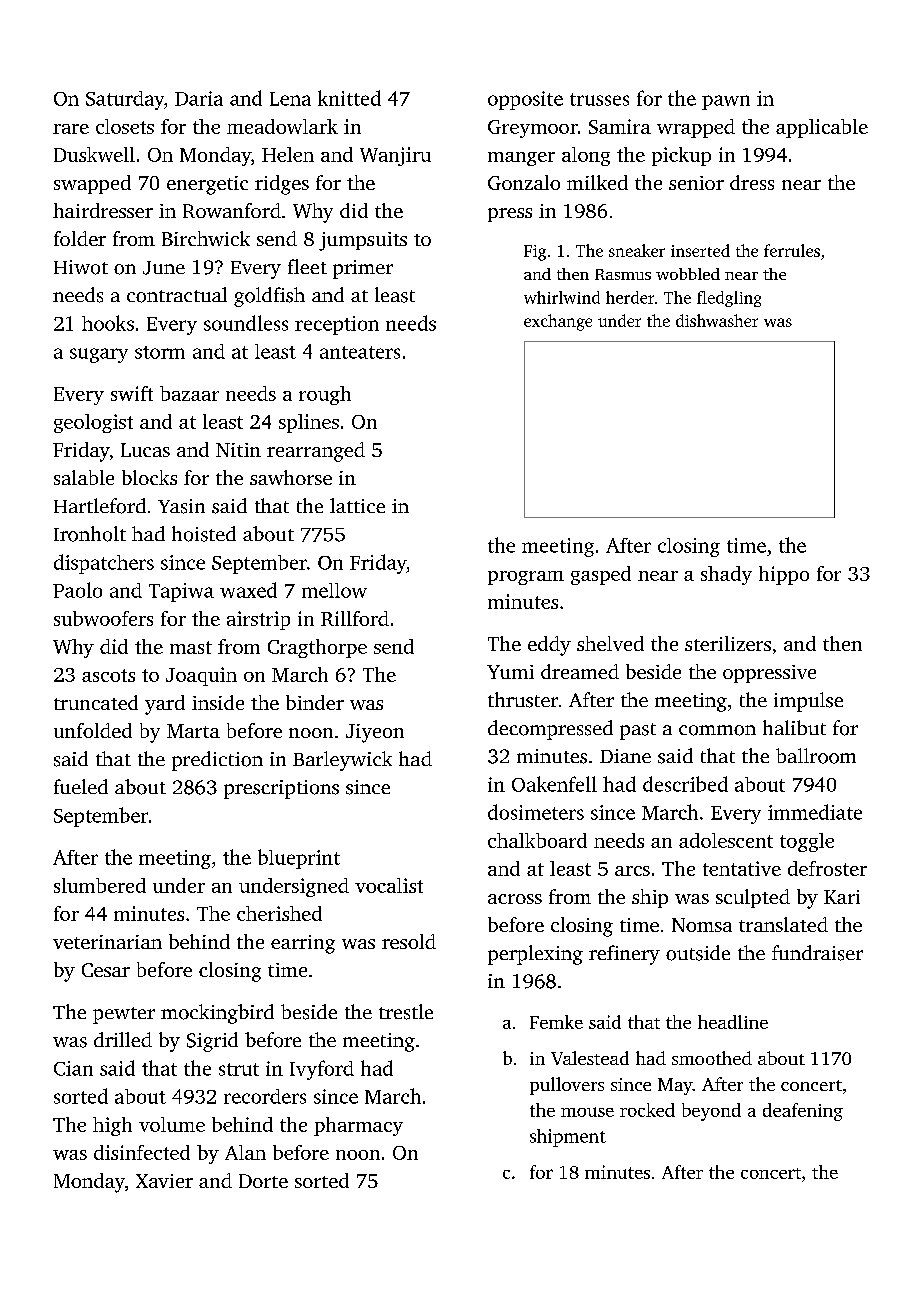 The height and width of the screenshot is (1311, 924). I want to click on pawn, so click(726, 102).
